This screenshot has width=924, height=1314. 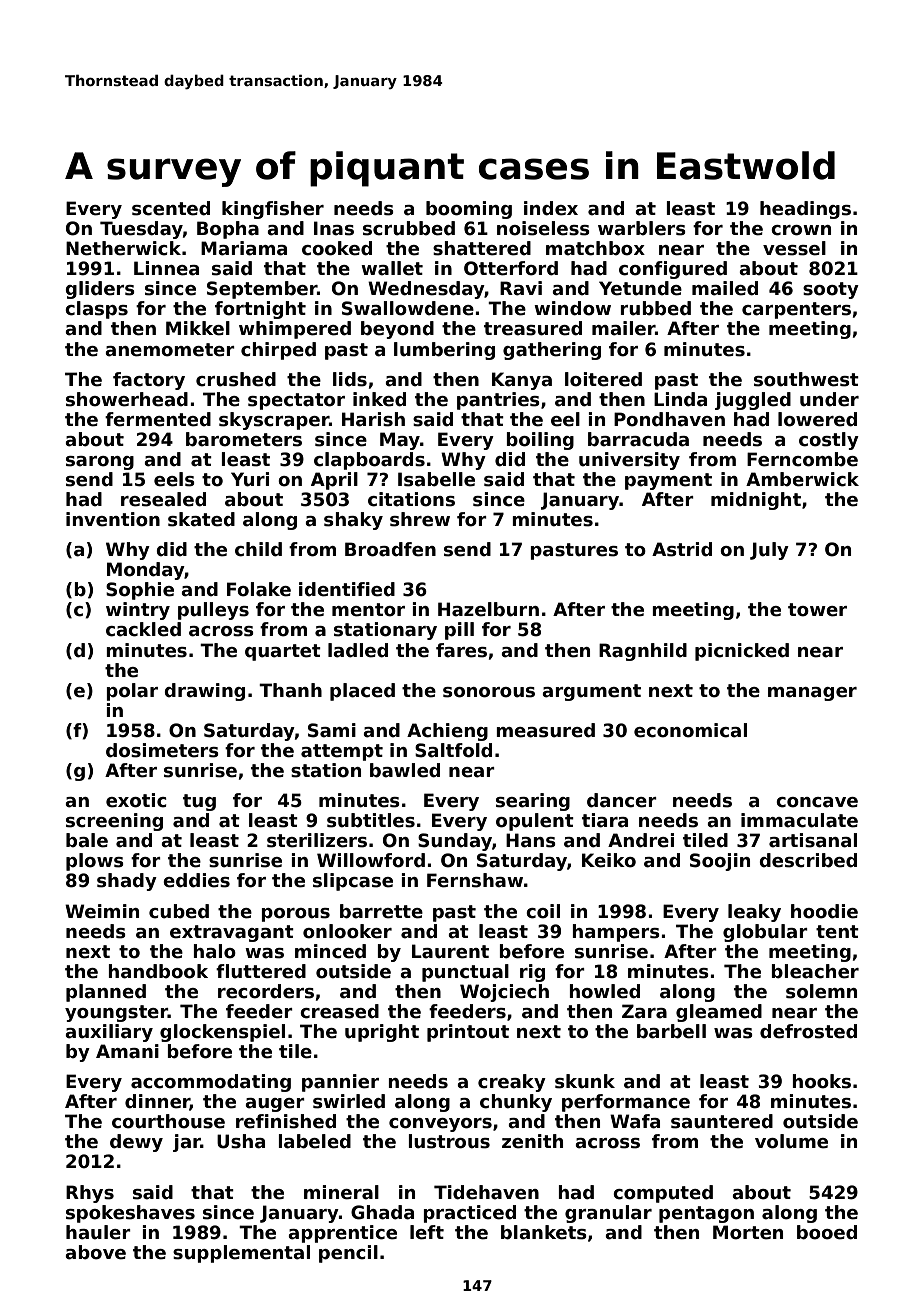 I want to click on Netherwick, so click(x=123, y=248).
